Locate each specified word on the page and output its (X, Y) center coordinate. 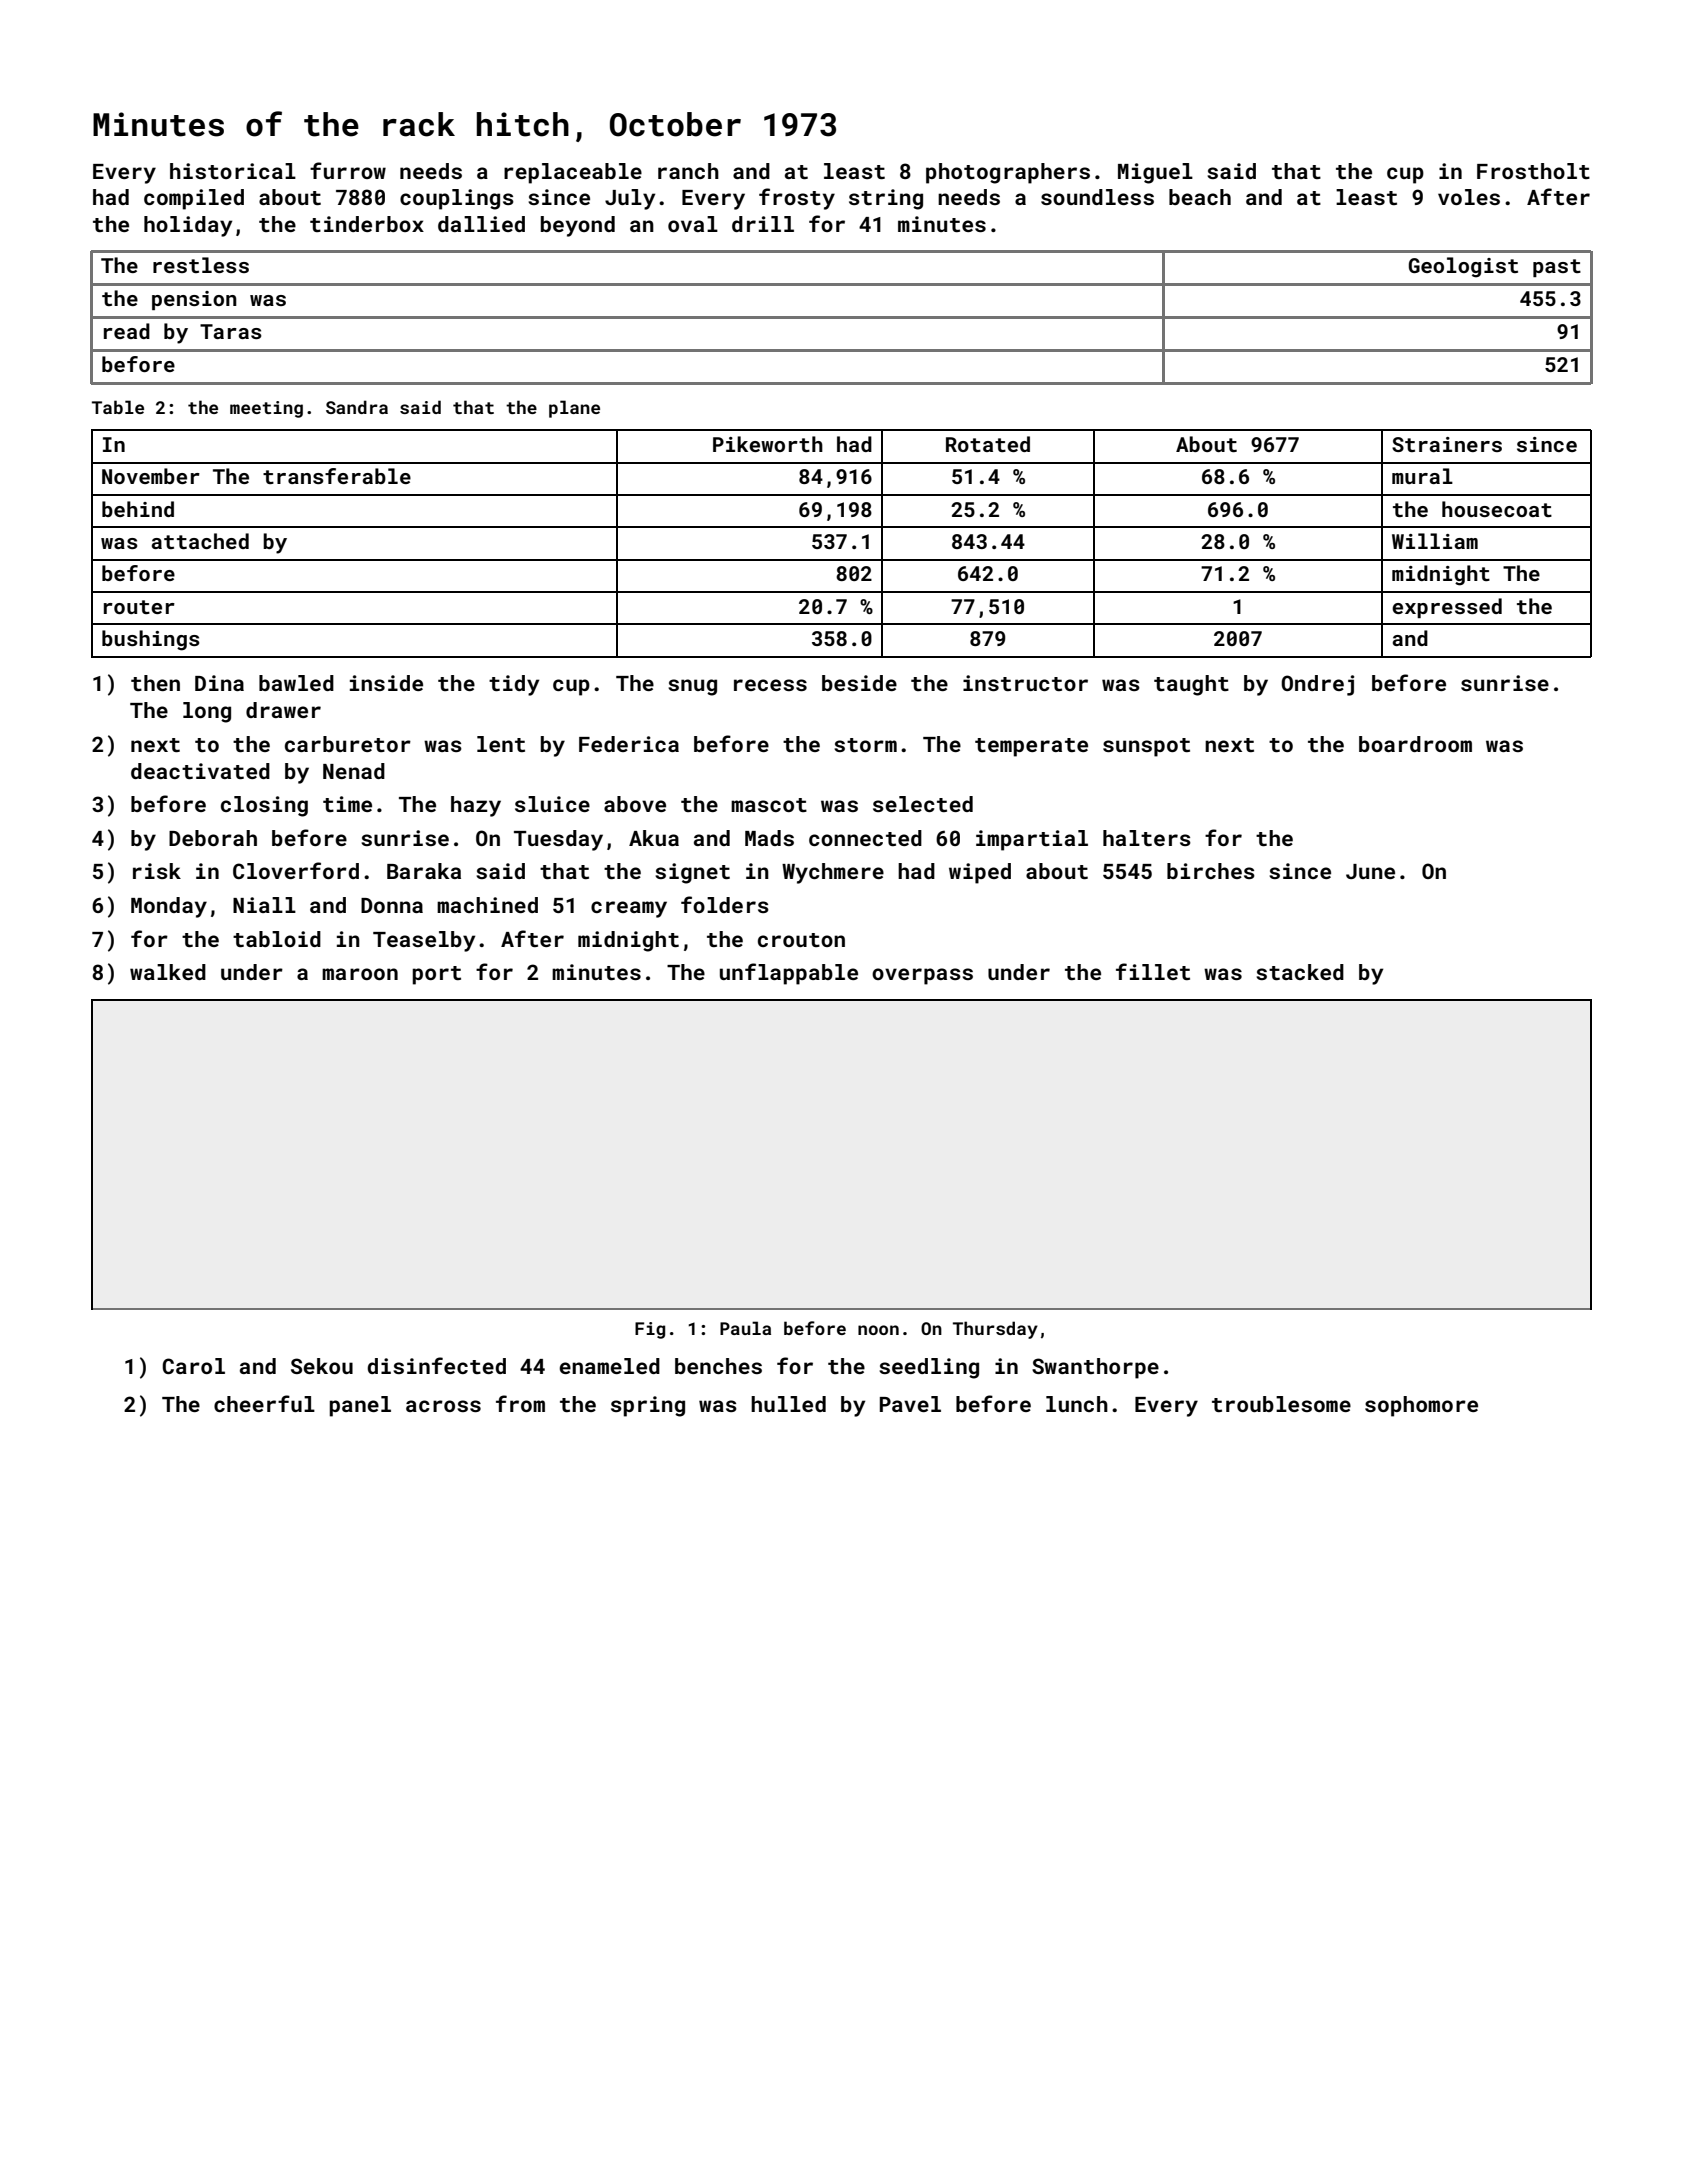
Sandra (357, 407)
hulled (788, 1404)
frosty (797, 199)
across (443, 1406)
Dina (219, 683)
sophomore (1421, 1406)
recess (770, 685)
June (1370, 871)
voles (1469, 197)
